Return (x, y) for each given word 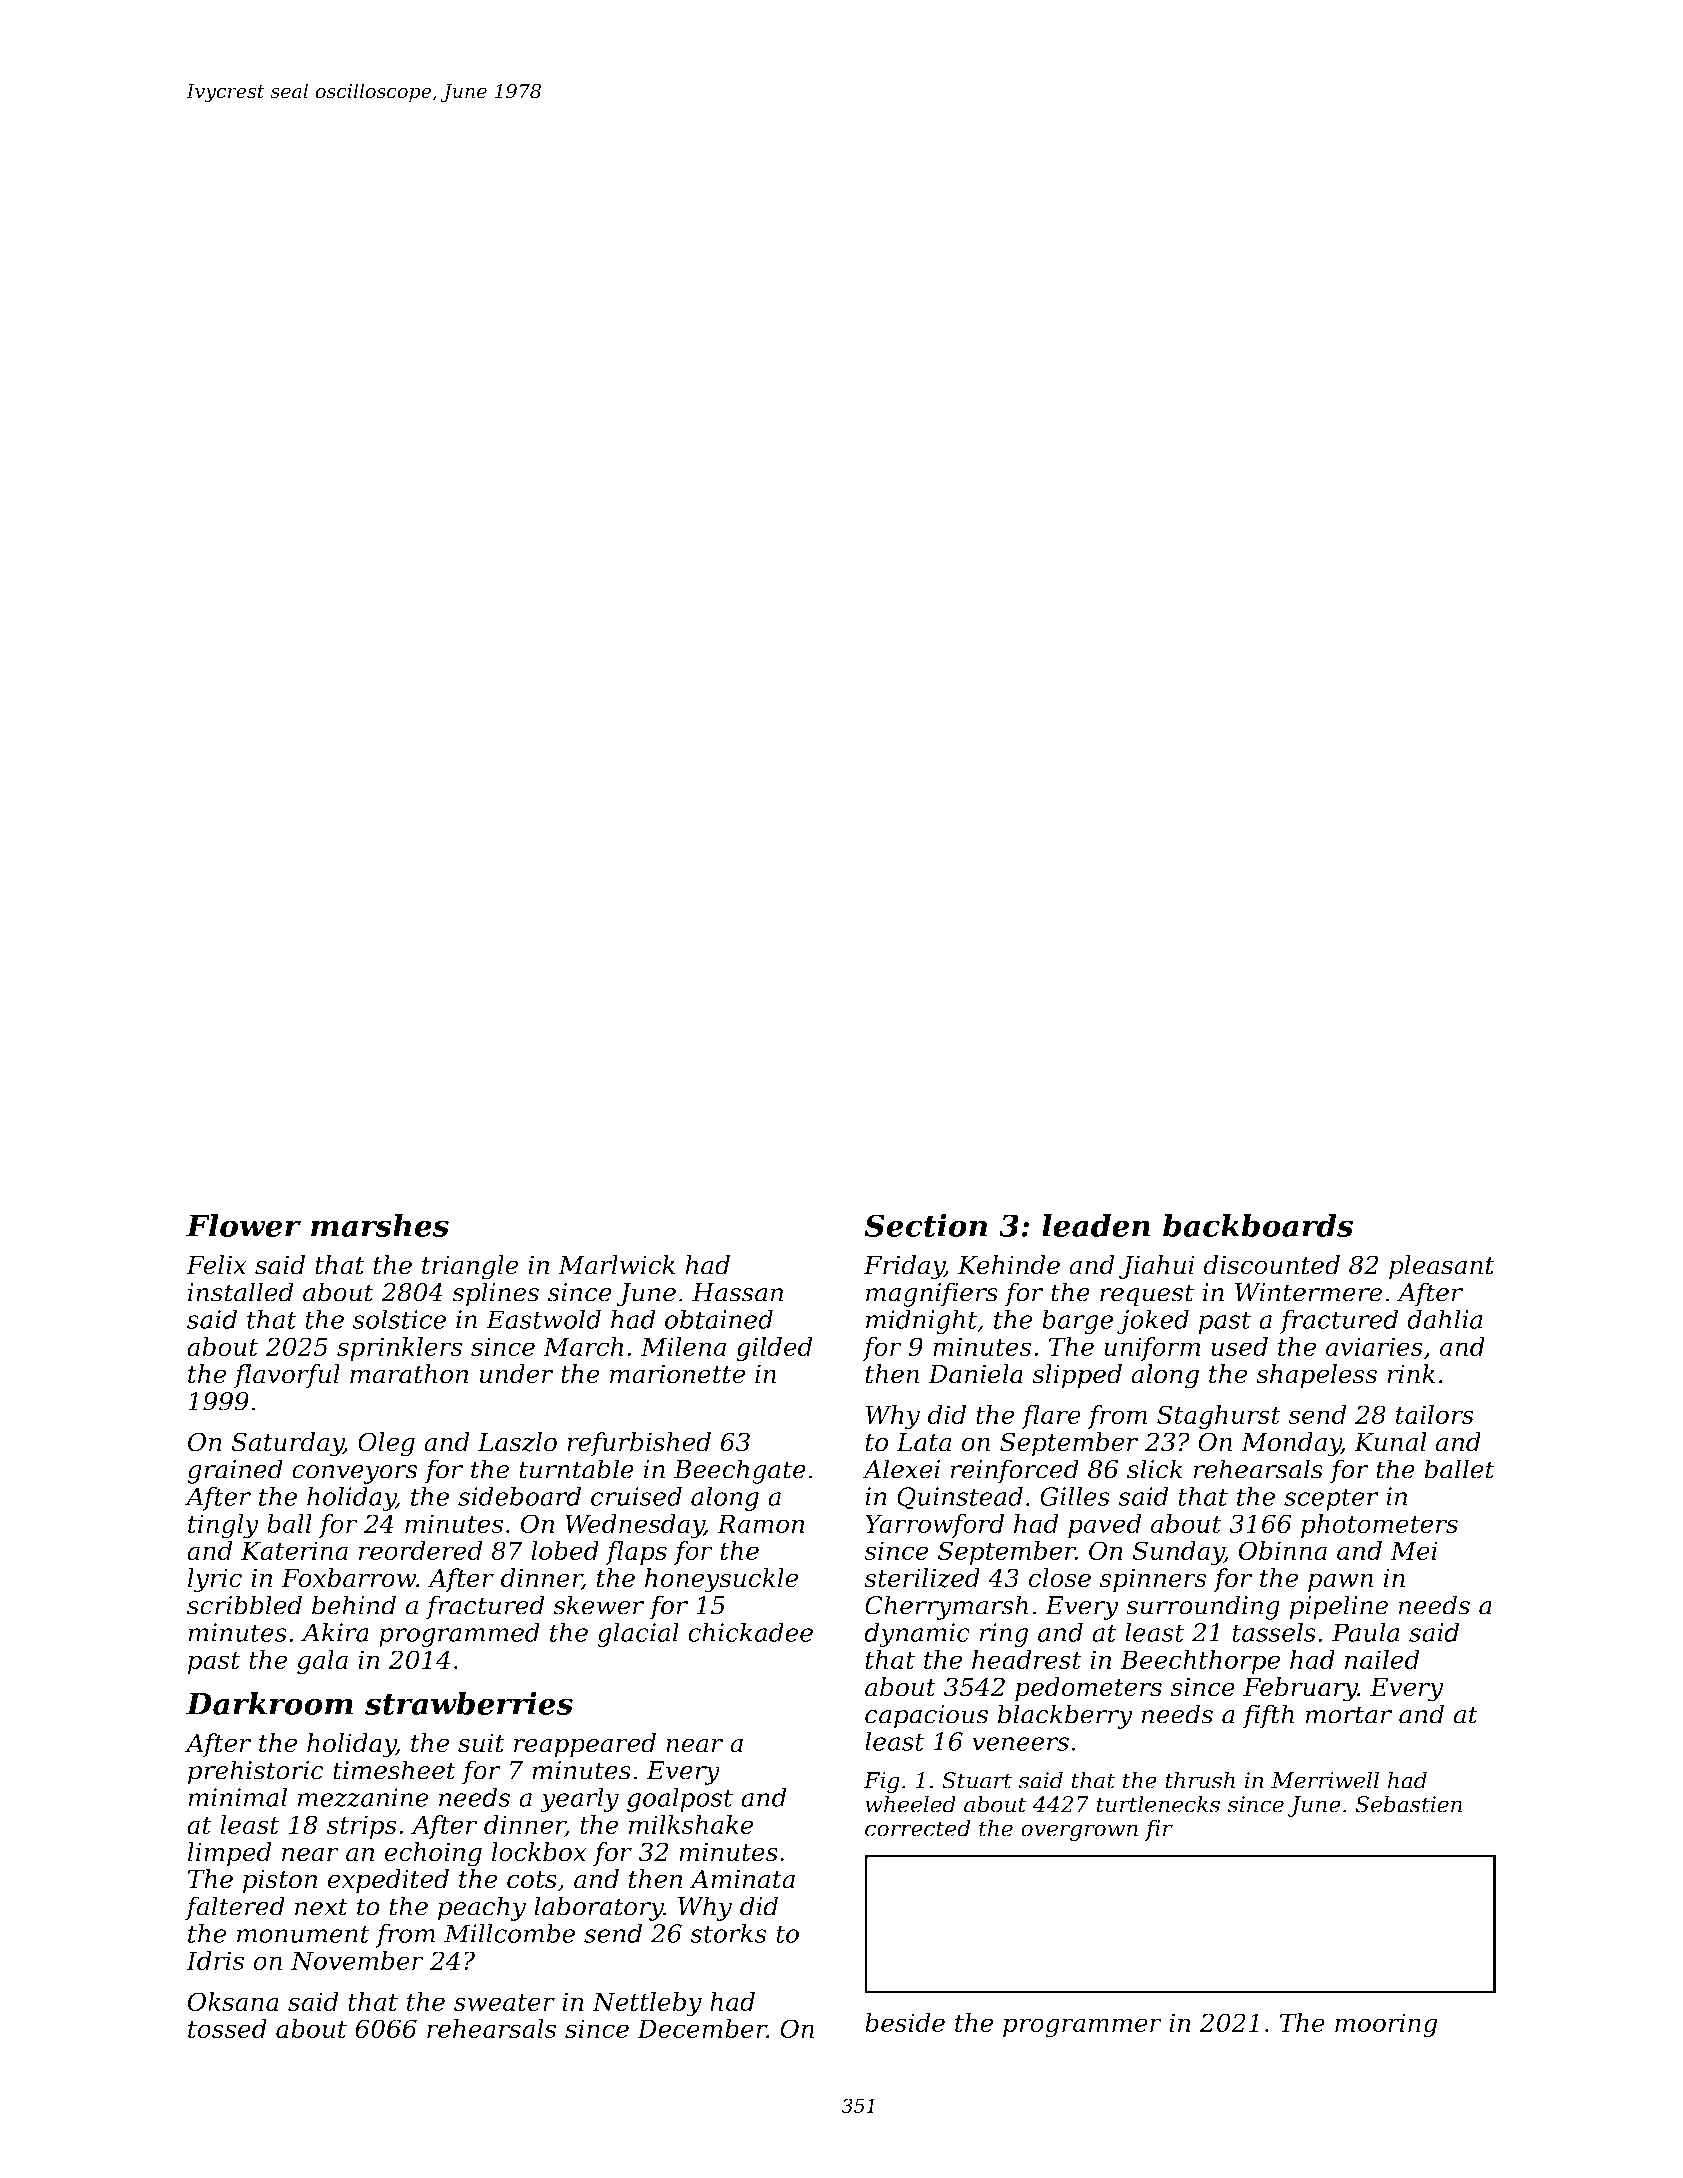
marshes (380, 1225)
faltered (235, 1908)
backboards (1258, 1225)
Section (926, 1225)
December (702, 2028)
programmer (1082, 2028)
